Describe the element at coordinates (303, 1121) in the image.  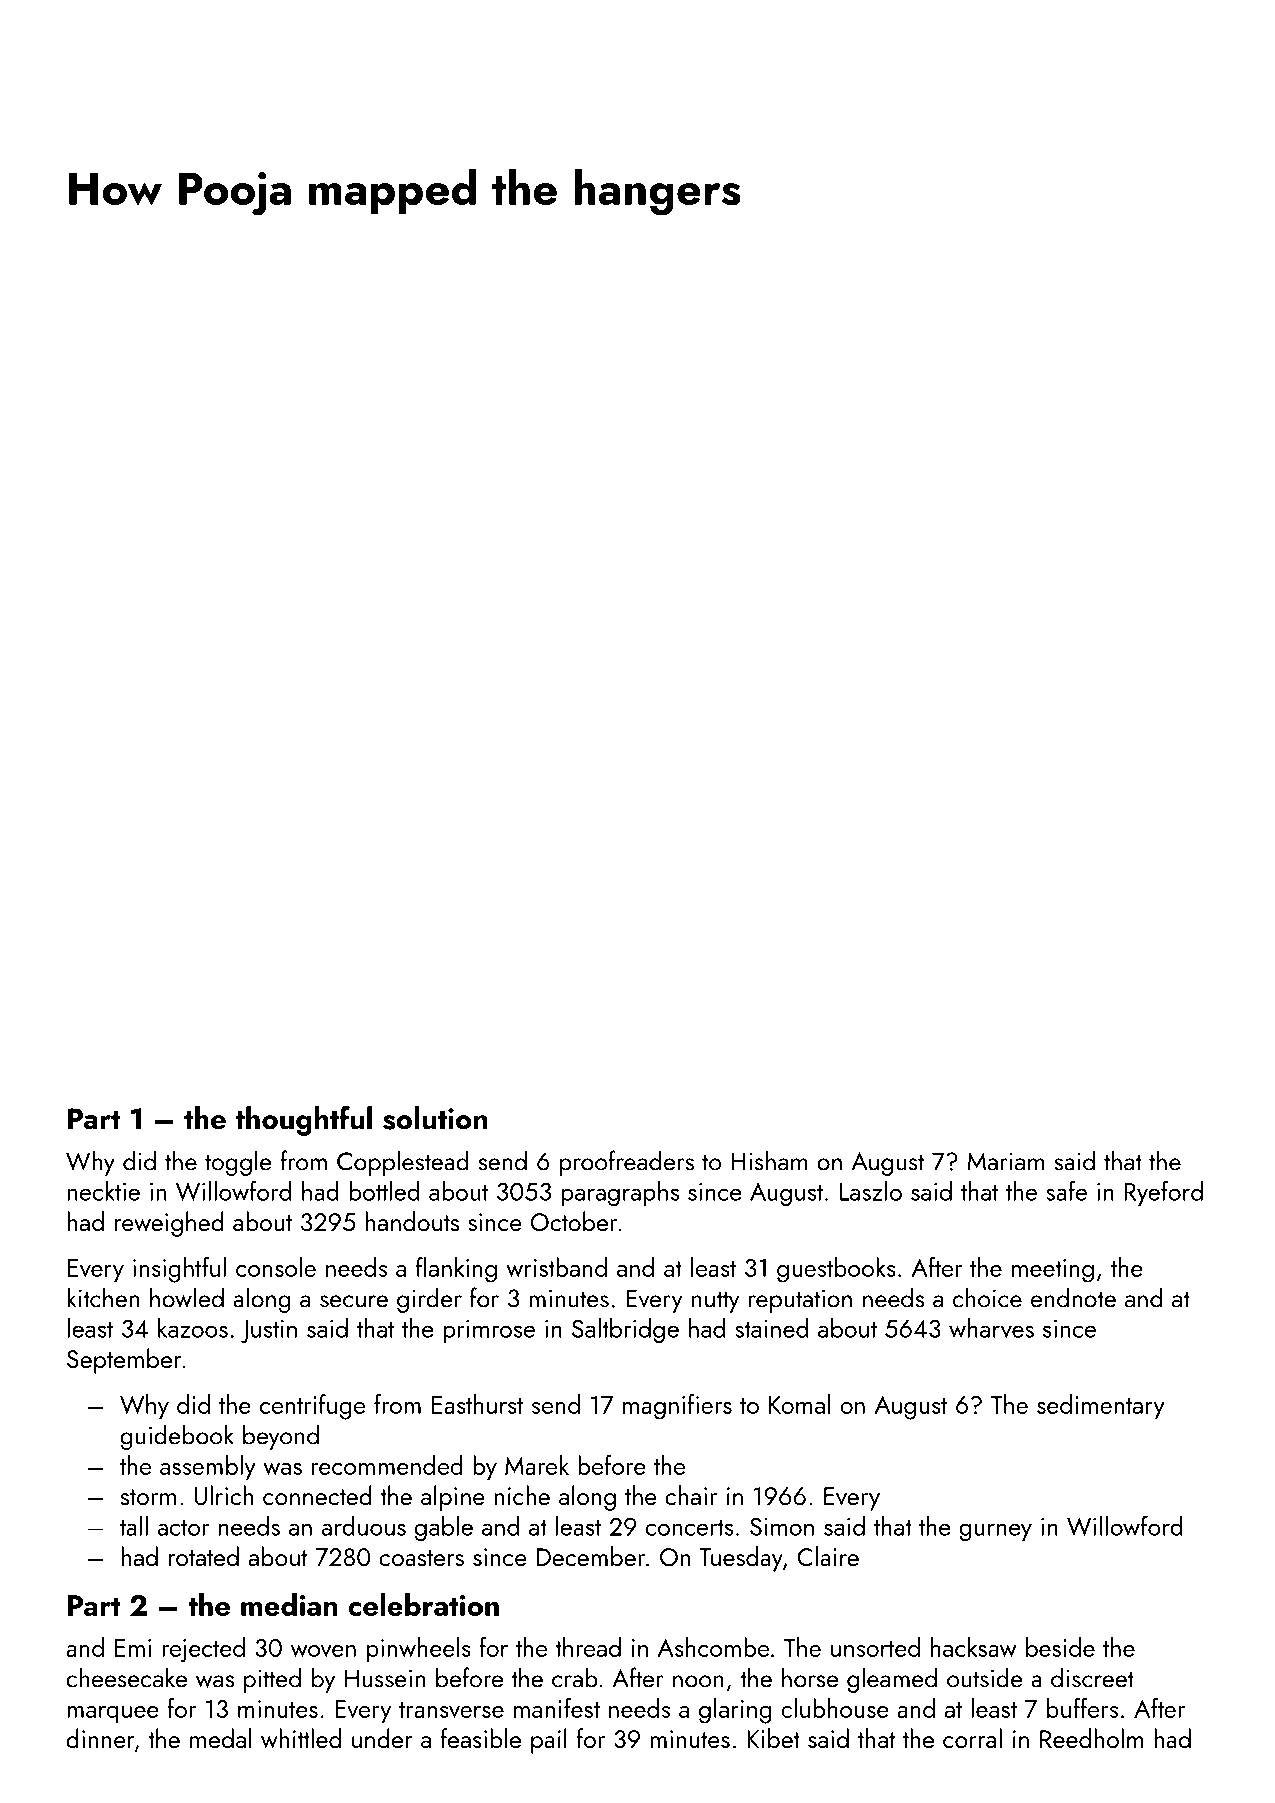
I see `thoughtful` at that location.
